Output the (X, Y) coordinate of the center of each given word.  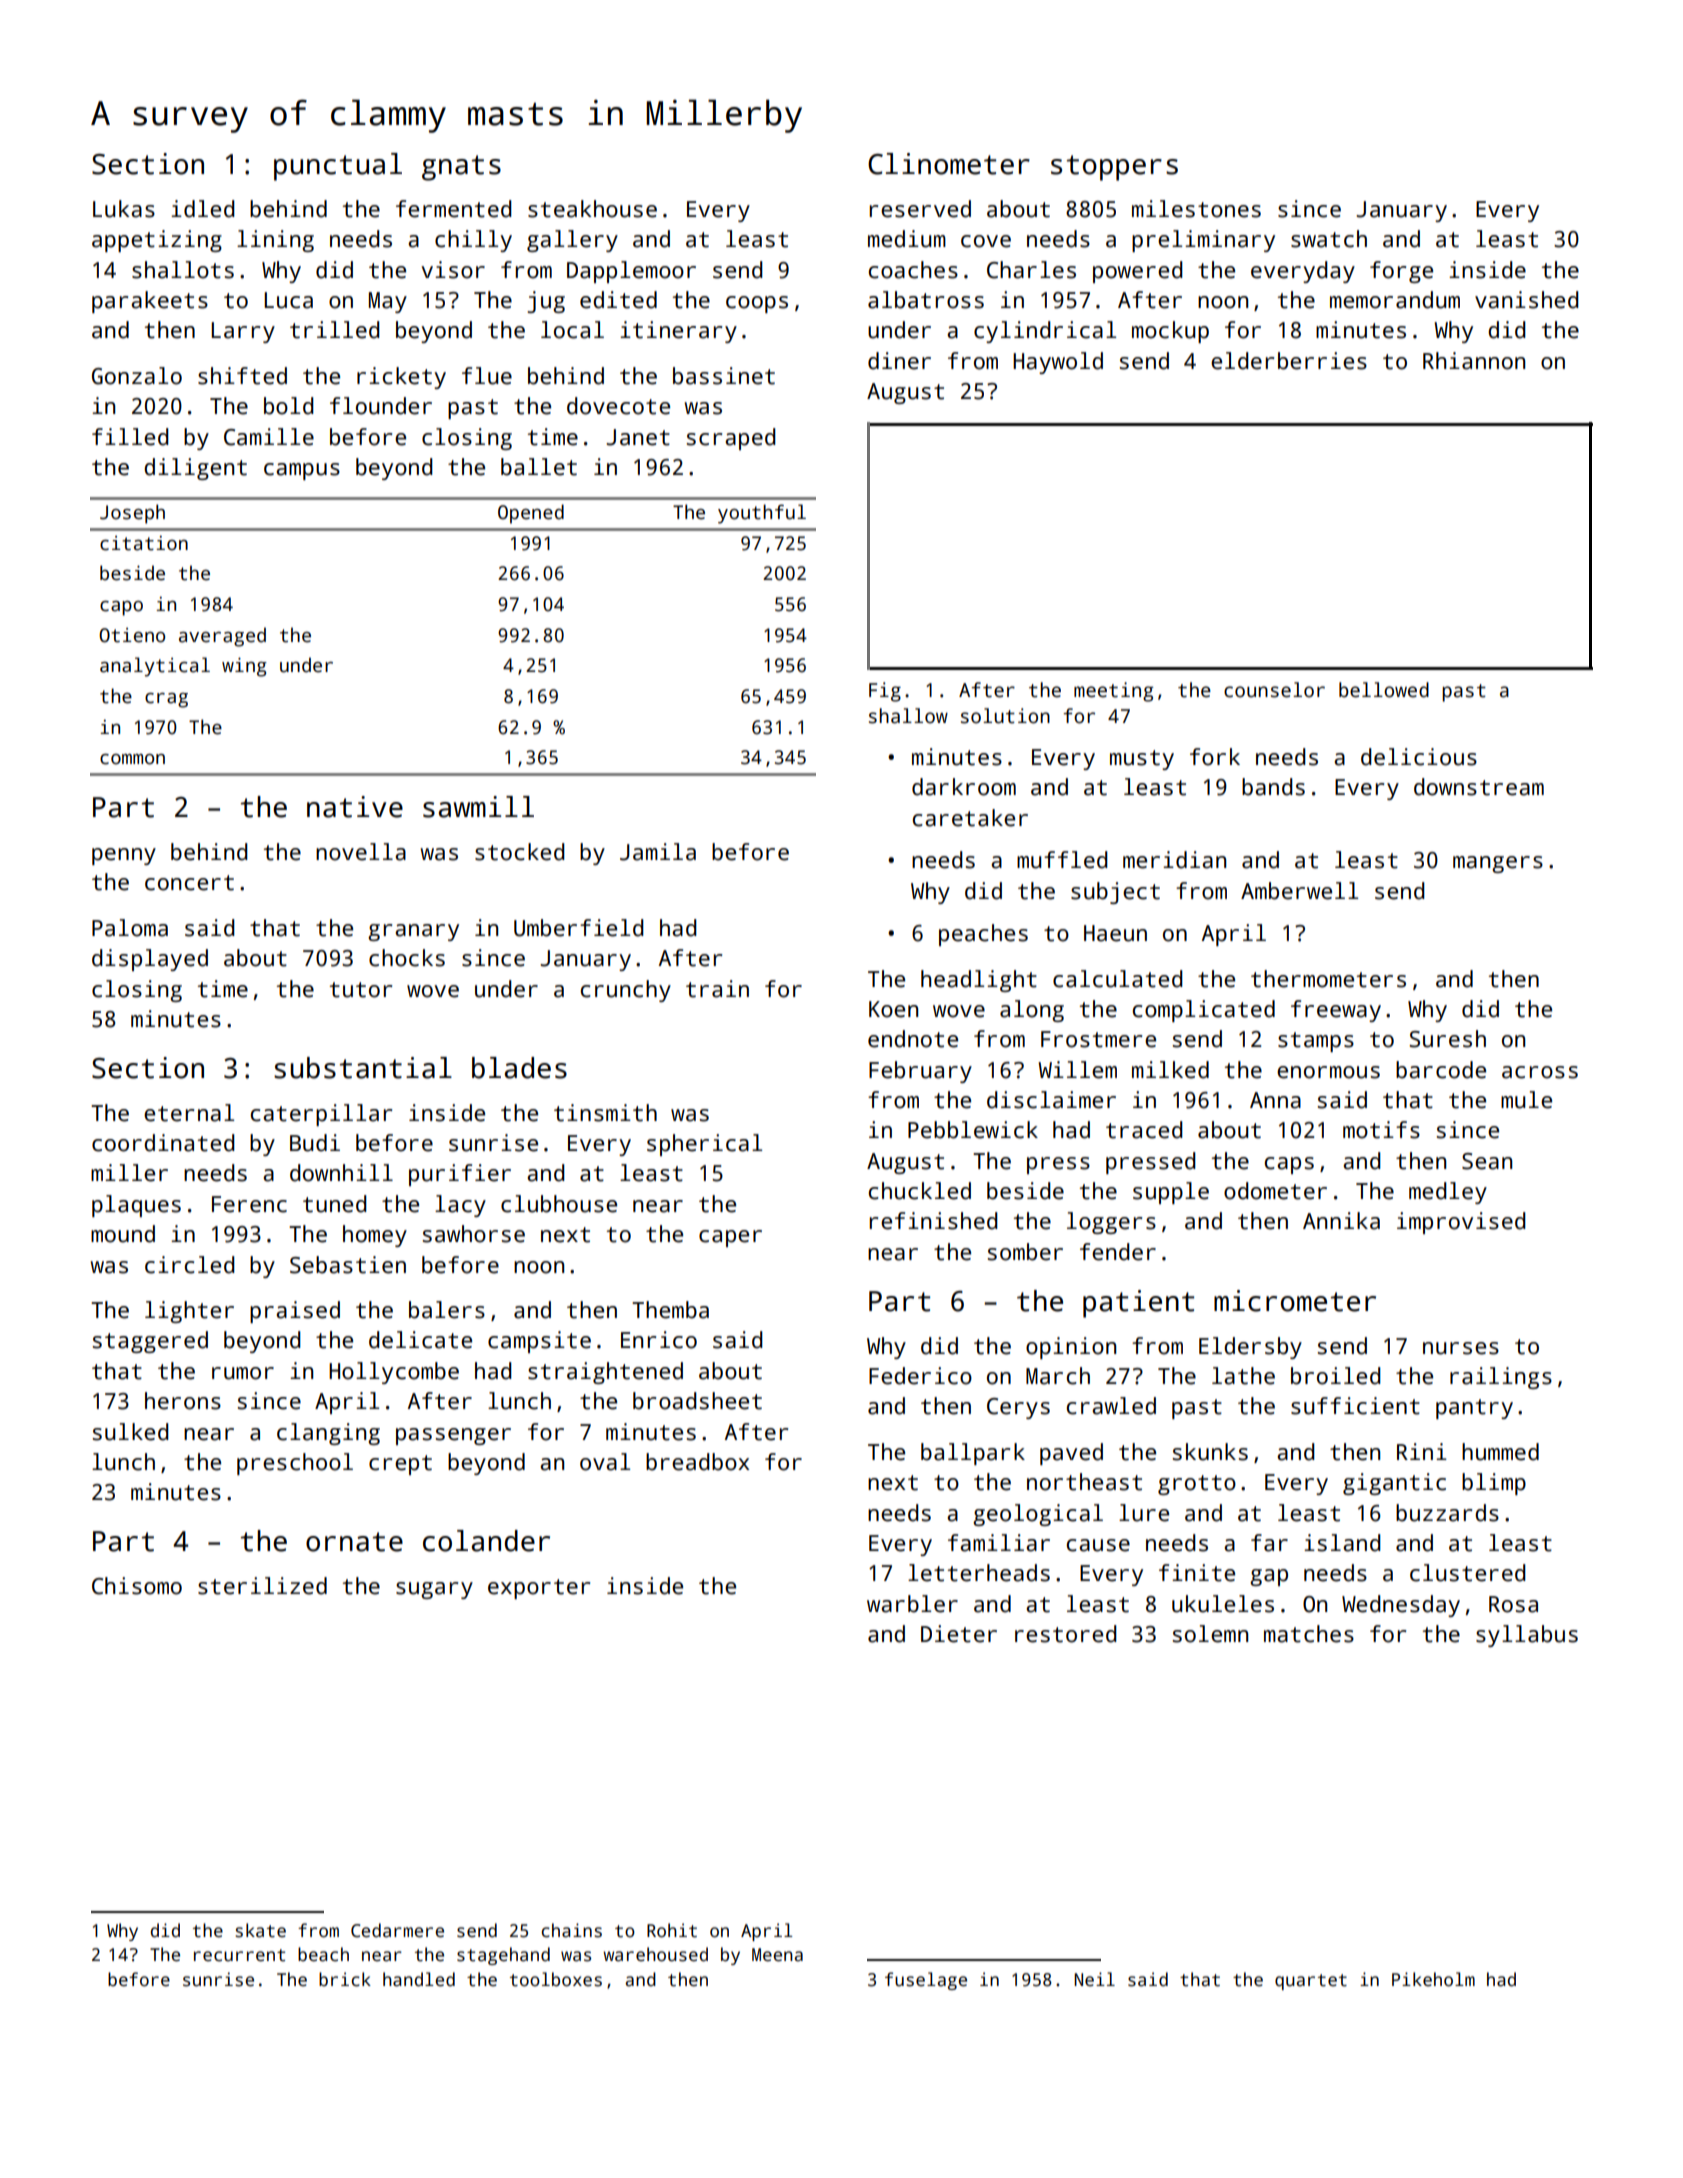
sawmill (478, 807)
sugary (434, 1590)
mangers (1498, 864)
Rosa (1513, 1604)
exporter (539, 1589)
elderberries (1289, 361)
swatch (1329, 239)
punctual (338, 167)
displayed (150, 960)
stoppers (1114, 168)
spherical (704, 1145)
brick (345, 1979)
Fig (885, 692)
